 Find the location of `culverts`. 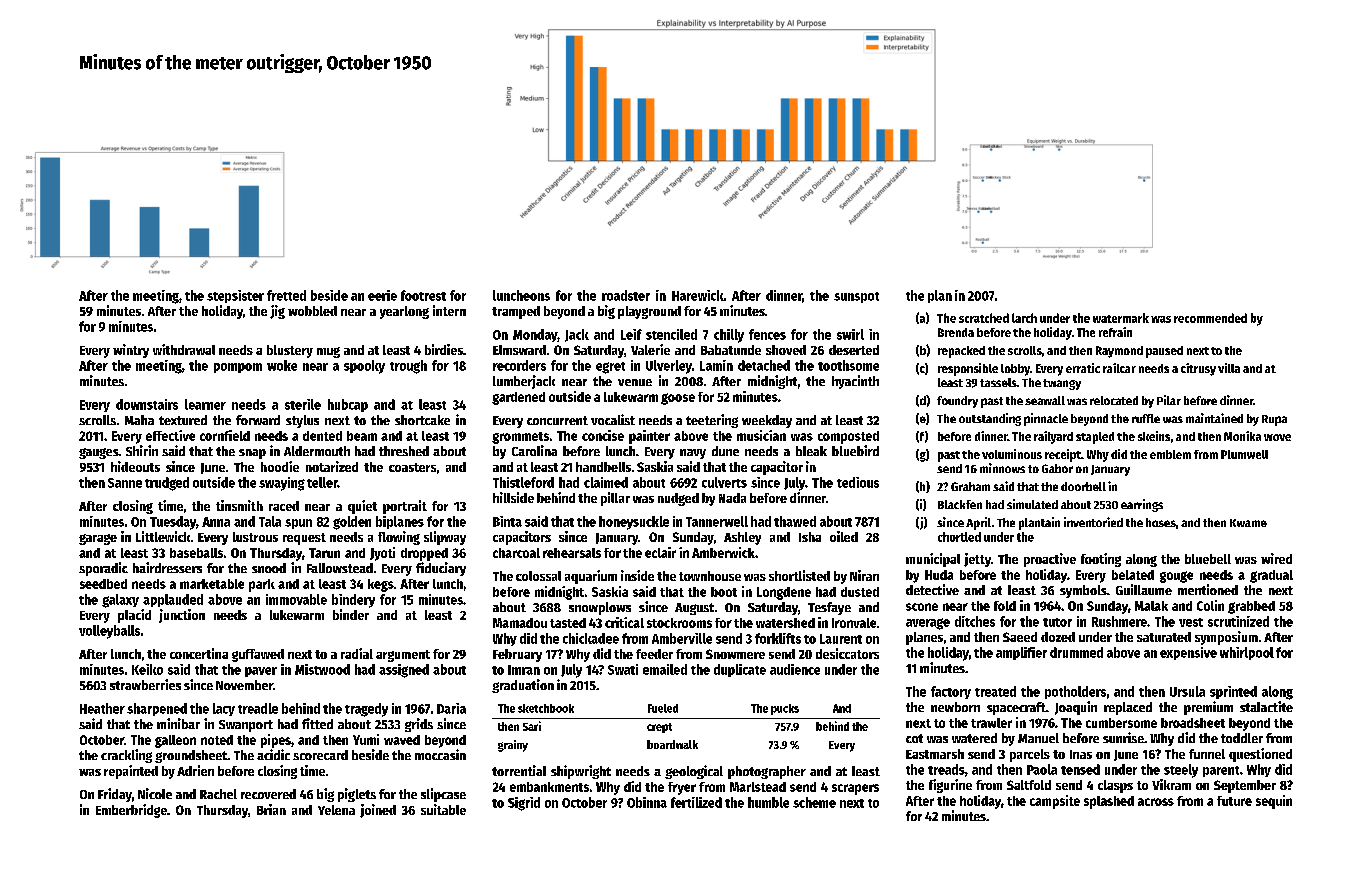

culverts is located at coordinates (724, 482).
